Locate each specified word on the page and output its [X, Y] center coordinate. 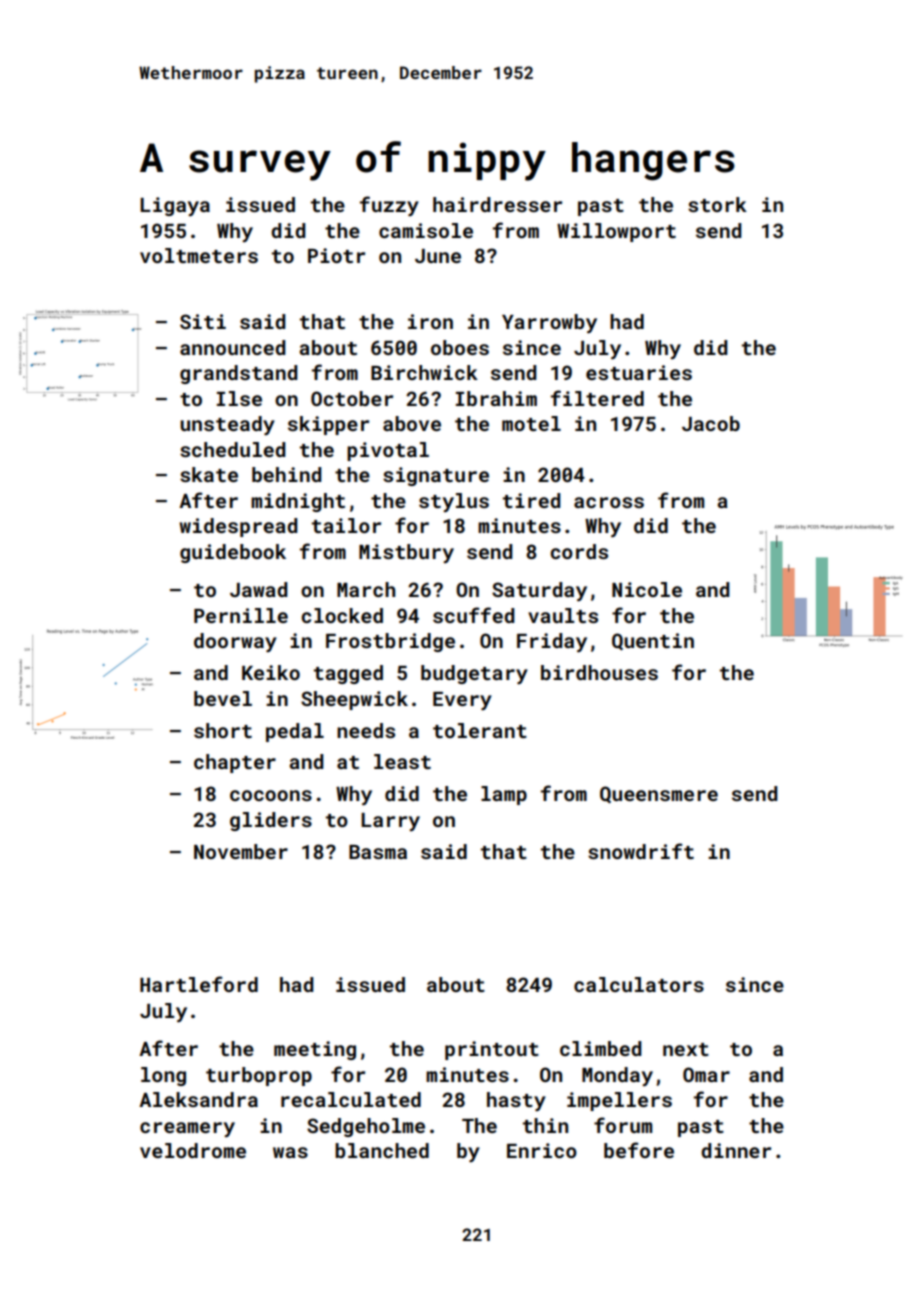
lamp [504, 795]
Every [462, 701]
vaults [563, 615]
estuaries [639, 372]
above [412, 423]
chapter [235, 763]
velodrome [193, 1150]
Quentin [653, 641]
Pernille [241, 615]
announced [233, 347]
